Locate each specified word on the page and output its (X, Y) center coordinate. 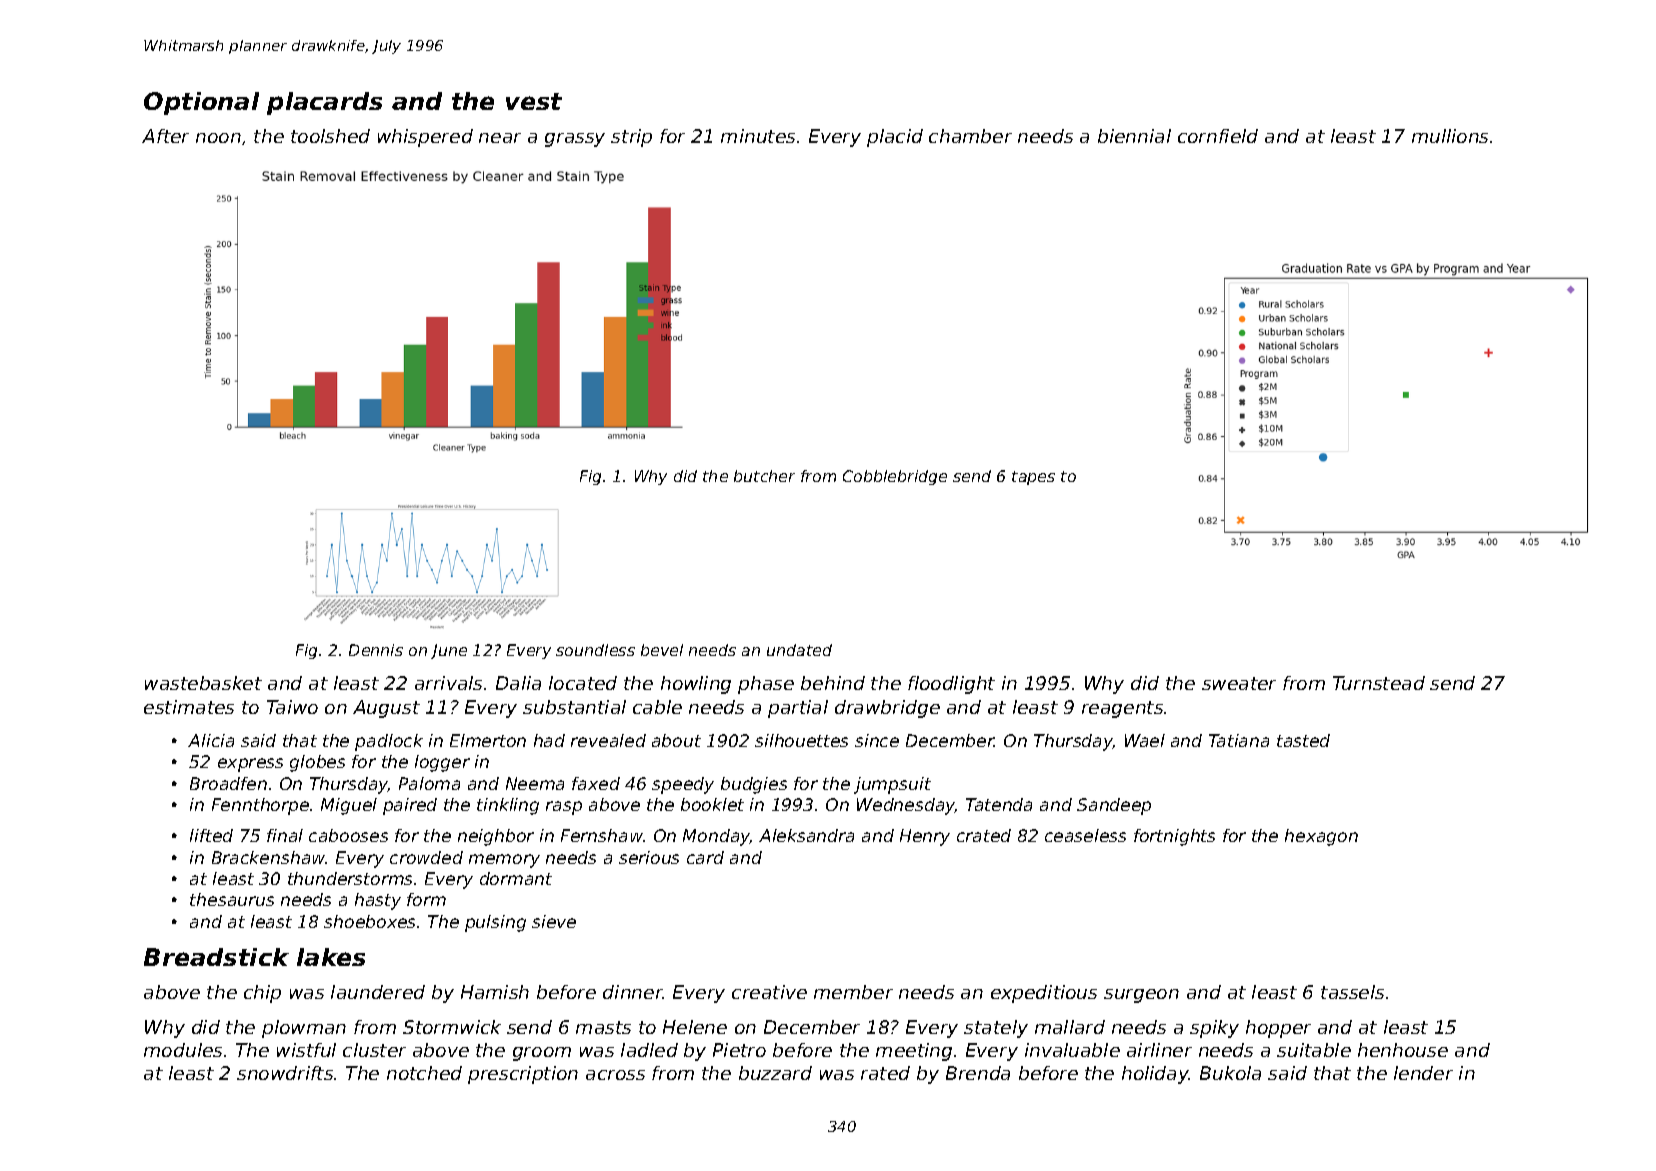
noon (218, 138)
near (500, 138)
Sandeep (1114, 806)
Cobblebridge (895, 477)
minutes (758, 136)
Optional (201, 103)
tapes (1033, 478)
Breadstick (216, 957)
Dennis (376, 650)
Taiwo (292, 707)
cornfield (1218, 136)
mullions (1450, 136)
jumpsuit (892, 785)
